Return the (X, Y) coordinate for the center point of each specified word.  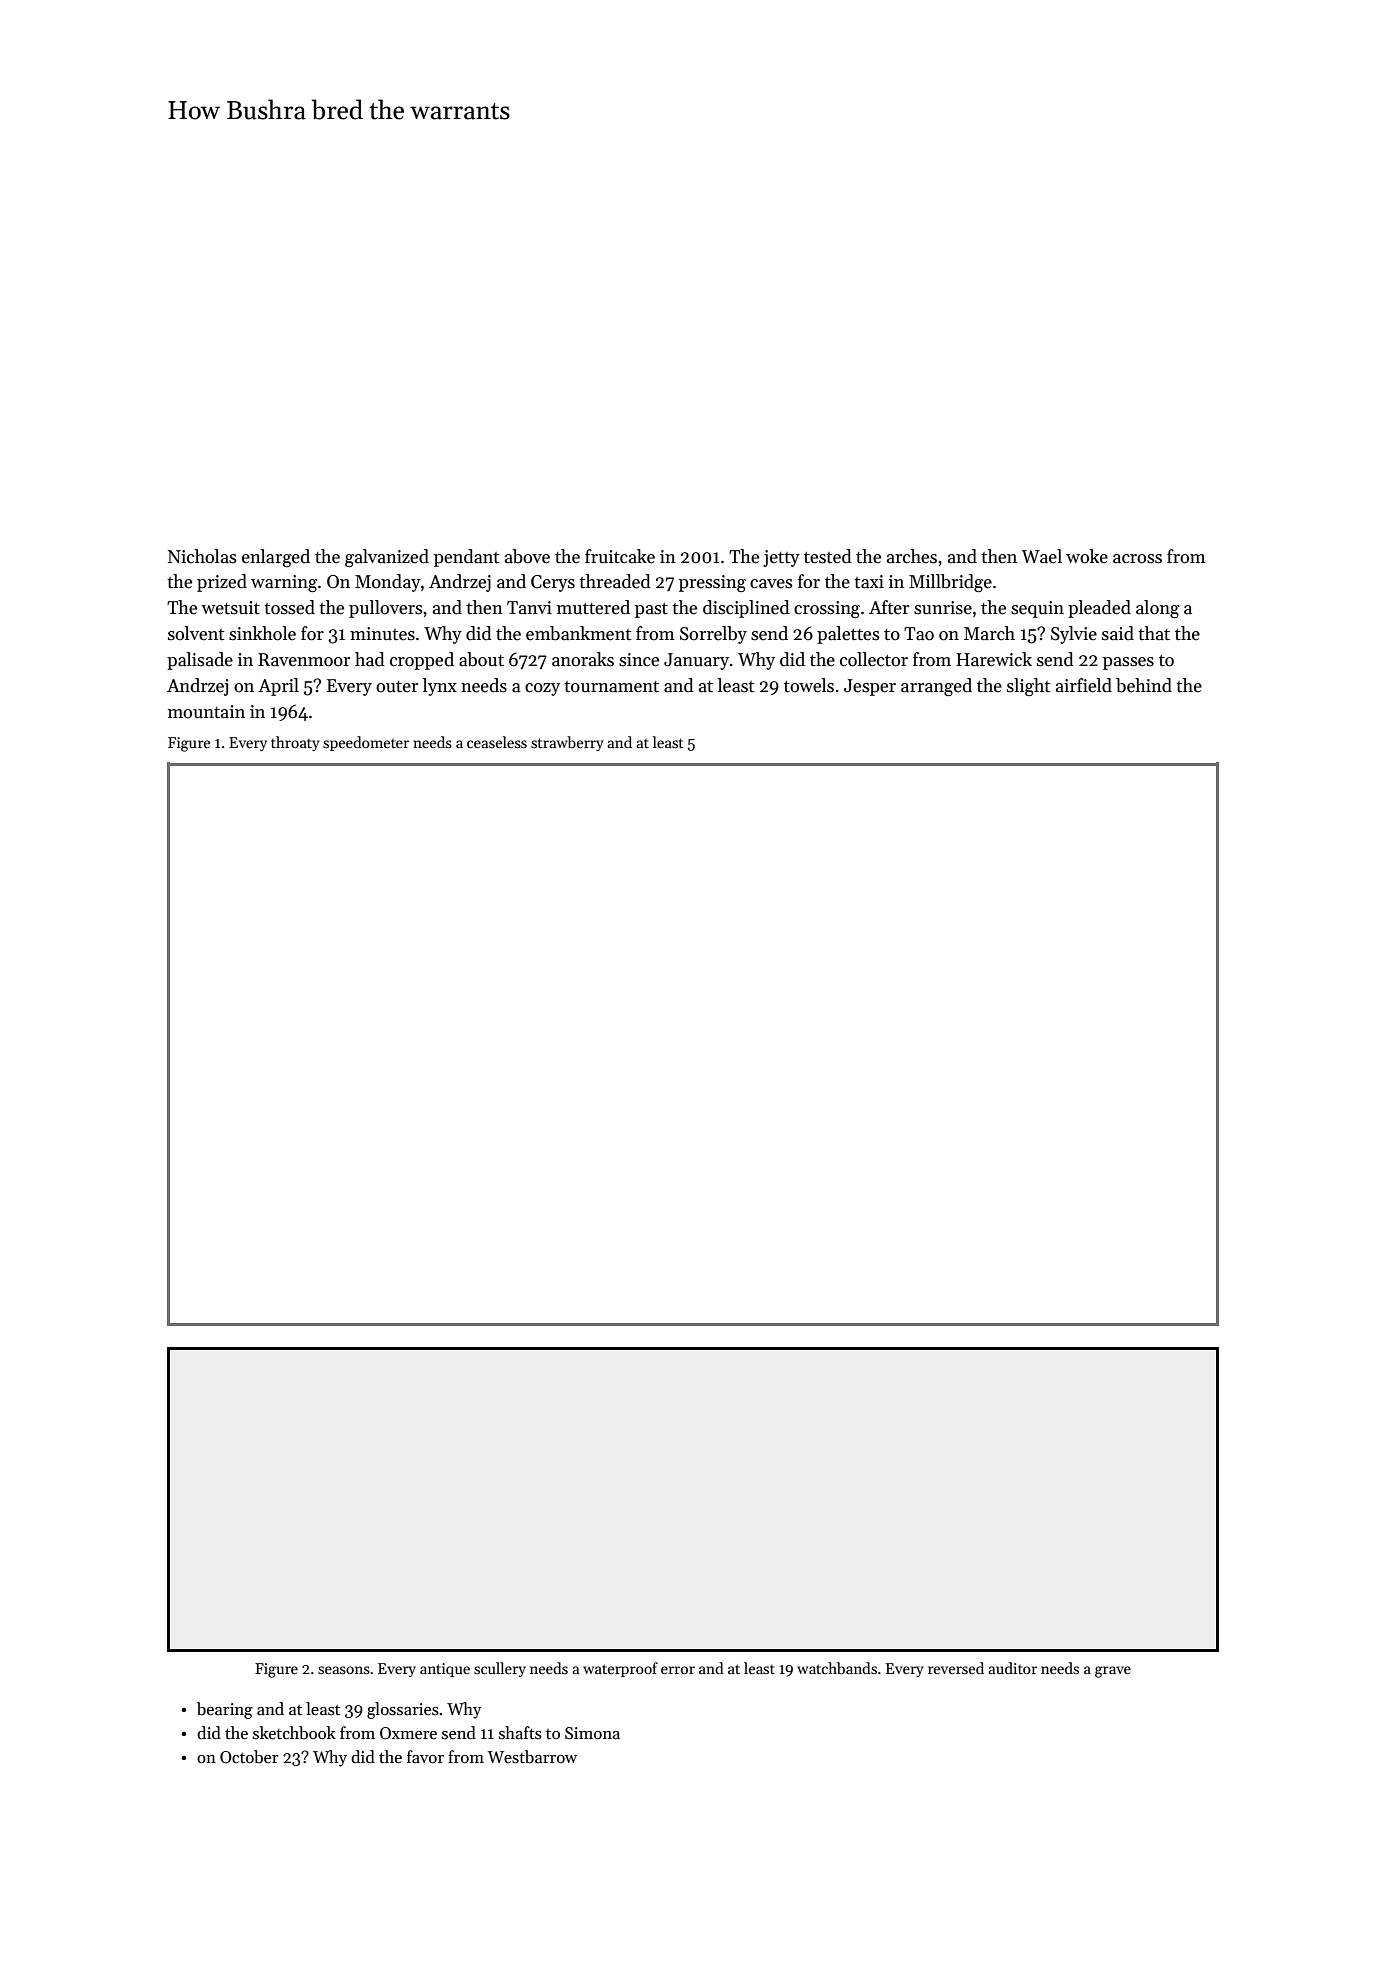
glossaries (403, 1710)
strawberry (567, 743)
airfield (1084, 685)
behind (1144, 685)
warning (284, 583)
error (678, 1670)
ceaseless (497, 742)
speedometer (366, 743)
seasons (344, 1670)
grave (1113, 1672)
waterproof (620, 1669)
